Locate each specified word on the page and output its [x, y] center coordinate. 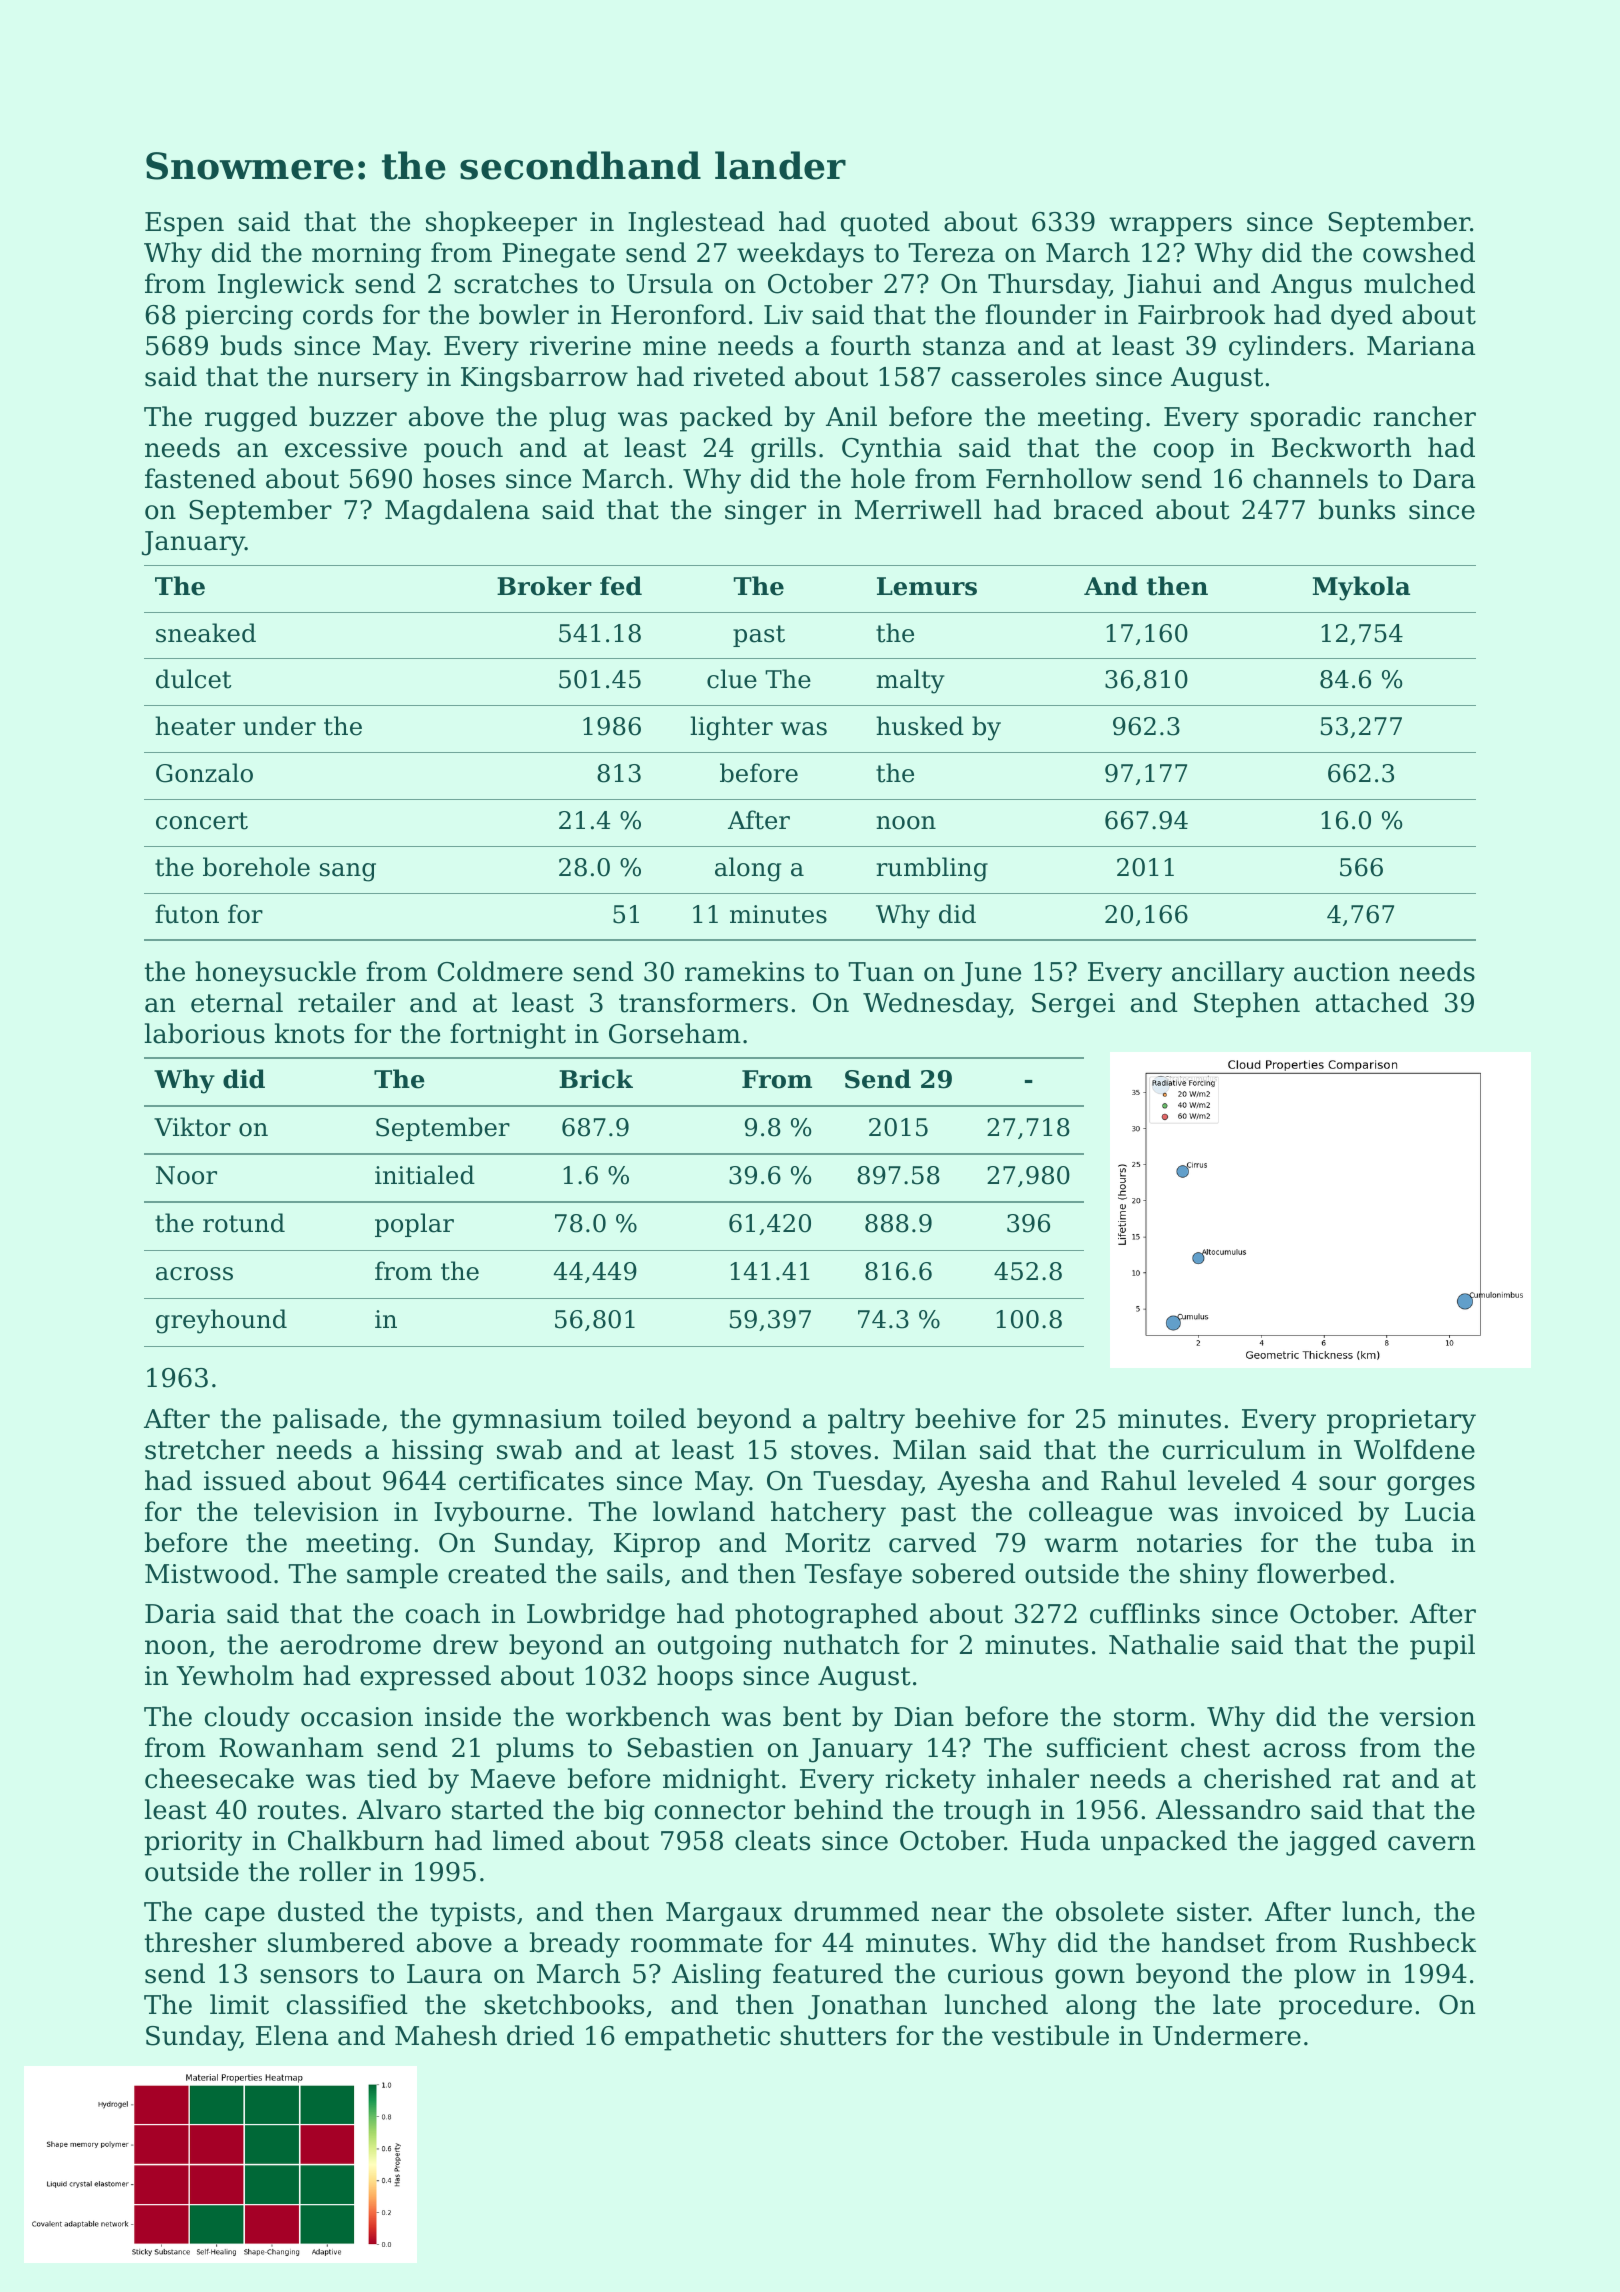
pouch [463, 450]
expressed [425, 1678]
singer [765, 512]
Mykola [1361, 588]
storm [1151, 1717]
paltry [866, 1421]
